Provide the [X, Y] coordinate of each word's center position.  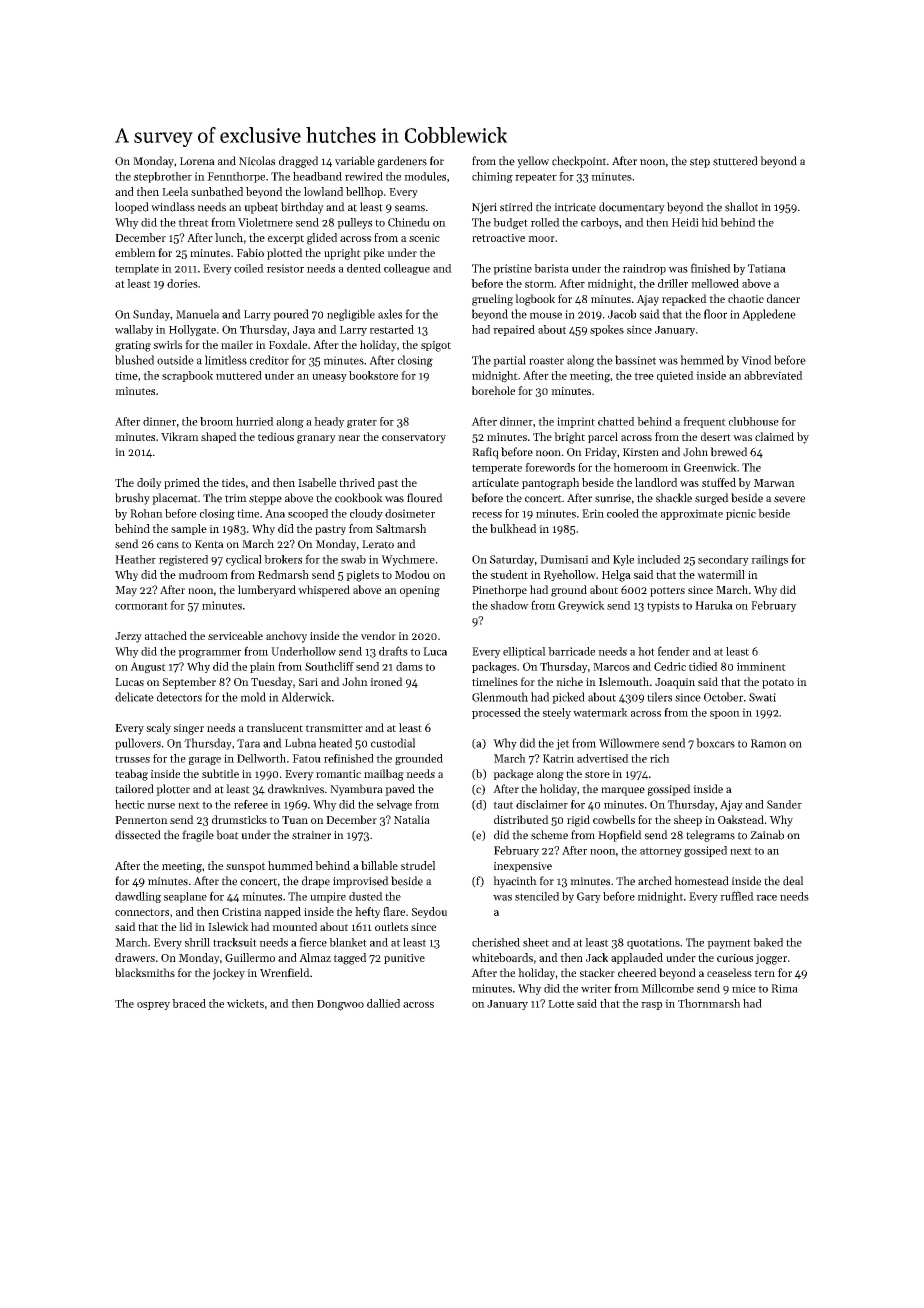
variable [355, 161]
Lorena [197, 161]
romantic [338, 774]
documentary [632, 208]
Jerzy [128, 637]
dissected [138, 835]
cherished [496, 942]
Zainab [767, 835]
